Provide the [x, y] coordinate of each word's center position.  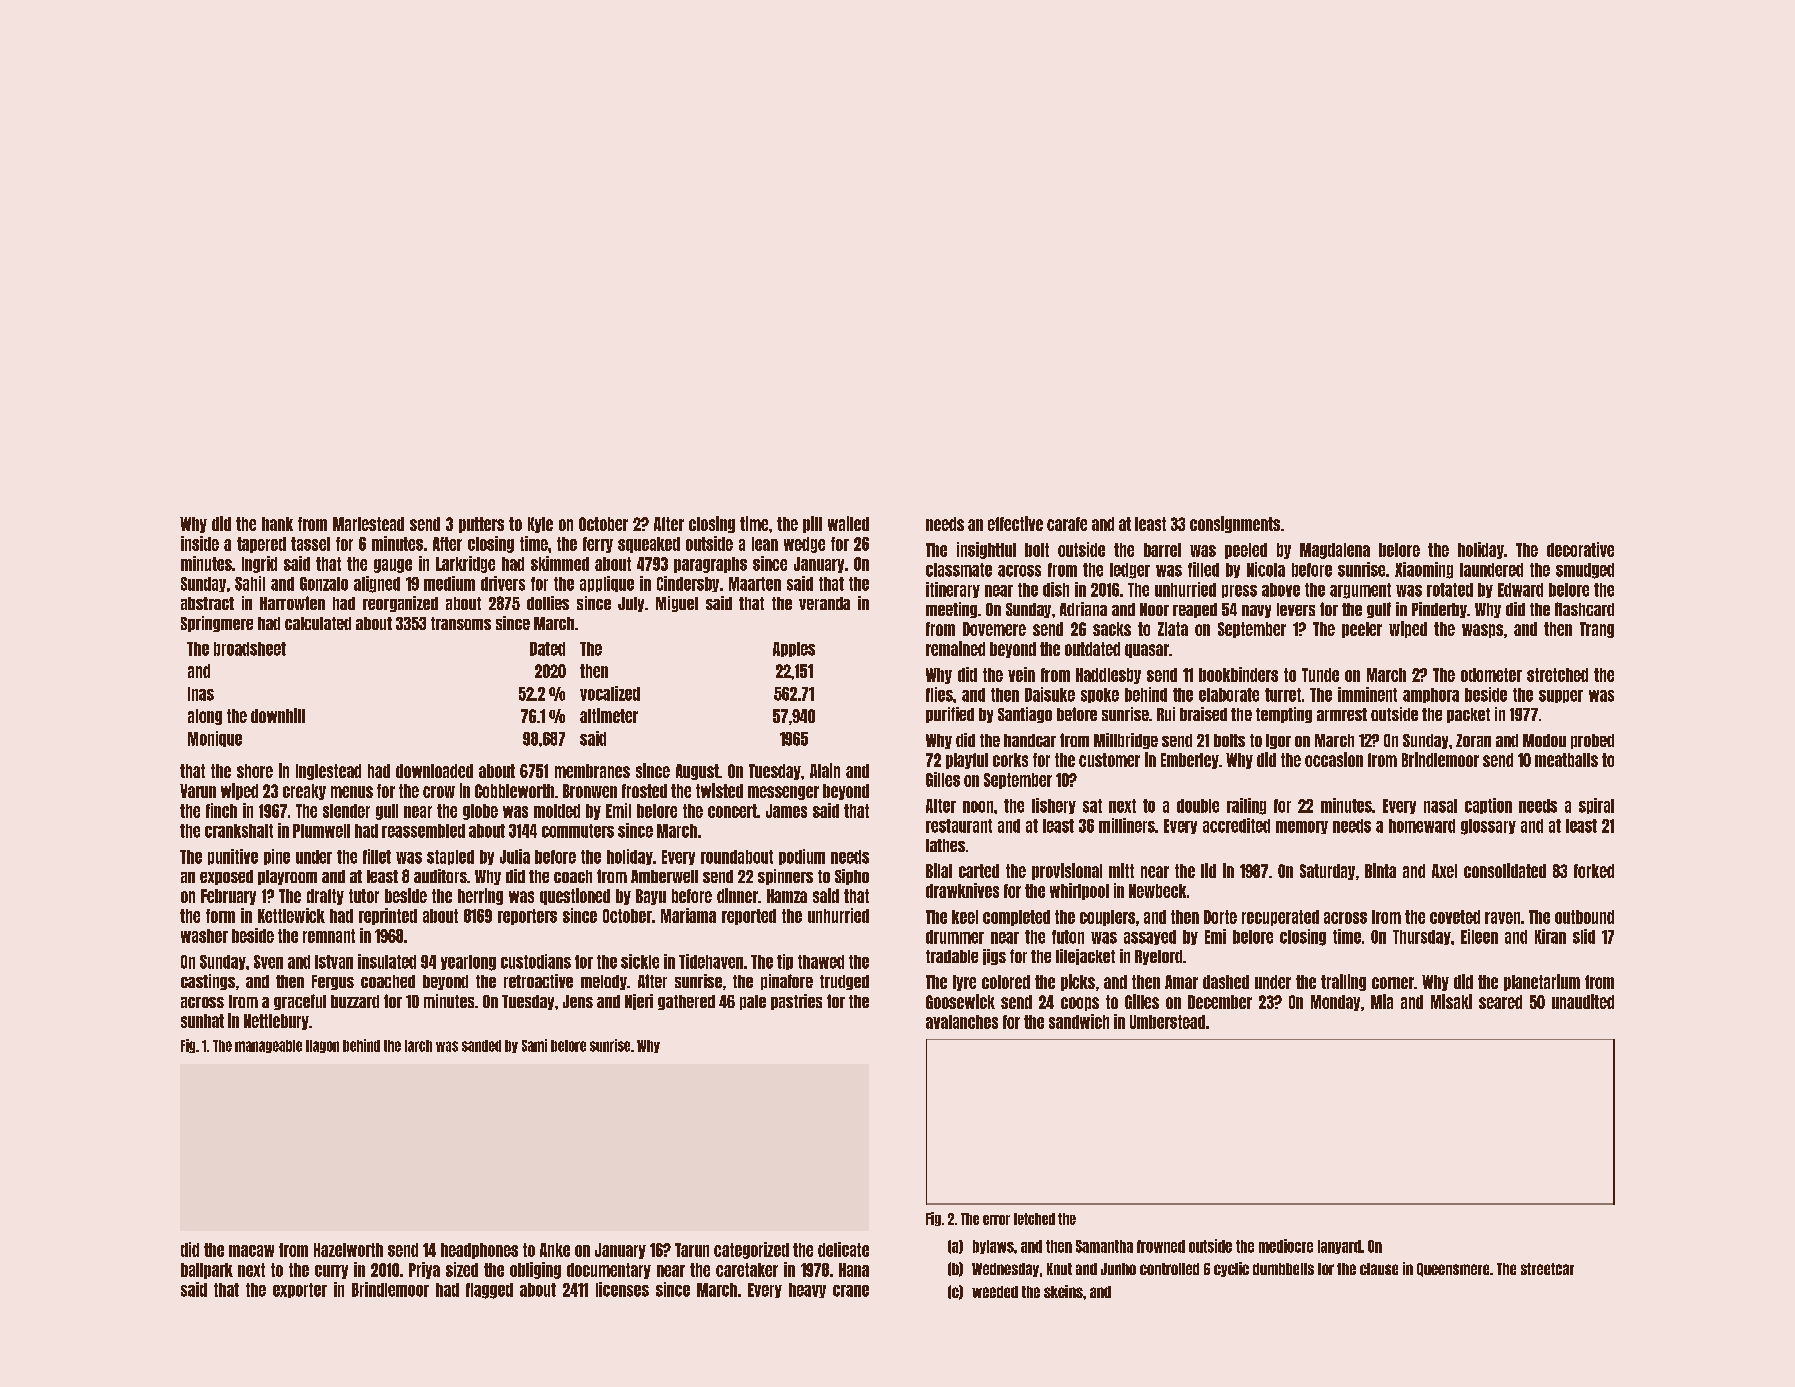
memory [1302, 827]
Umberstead [1167, 1022]
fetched [1034, 1219]
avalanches [962, 1022]
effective [1015, 523]
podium [802, 857]
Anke [555, 1250]
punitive [233, 857]
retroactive [538, 981]
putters [481, 525]
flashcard [1584, 609]
